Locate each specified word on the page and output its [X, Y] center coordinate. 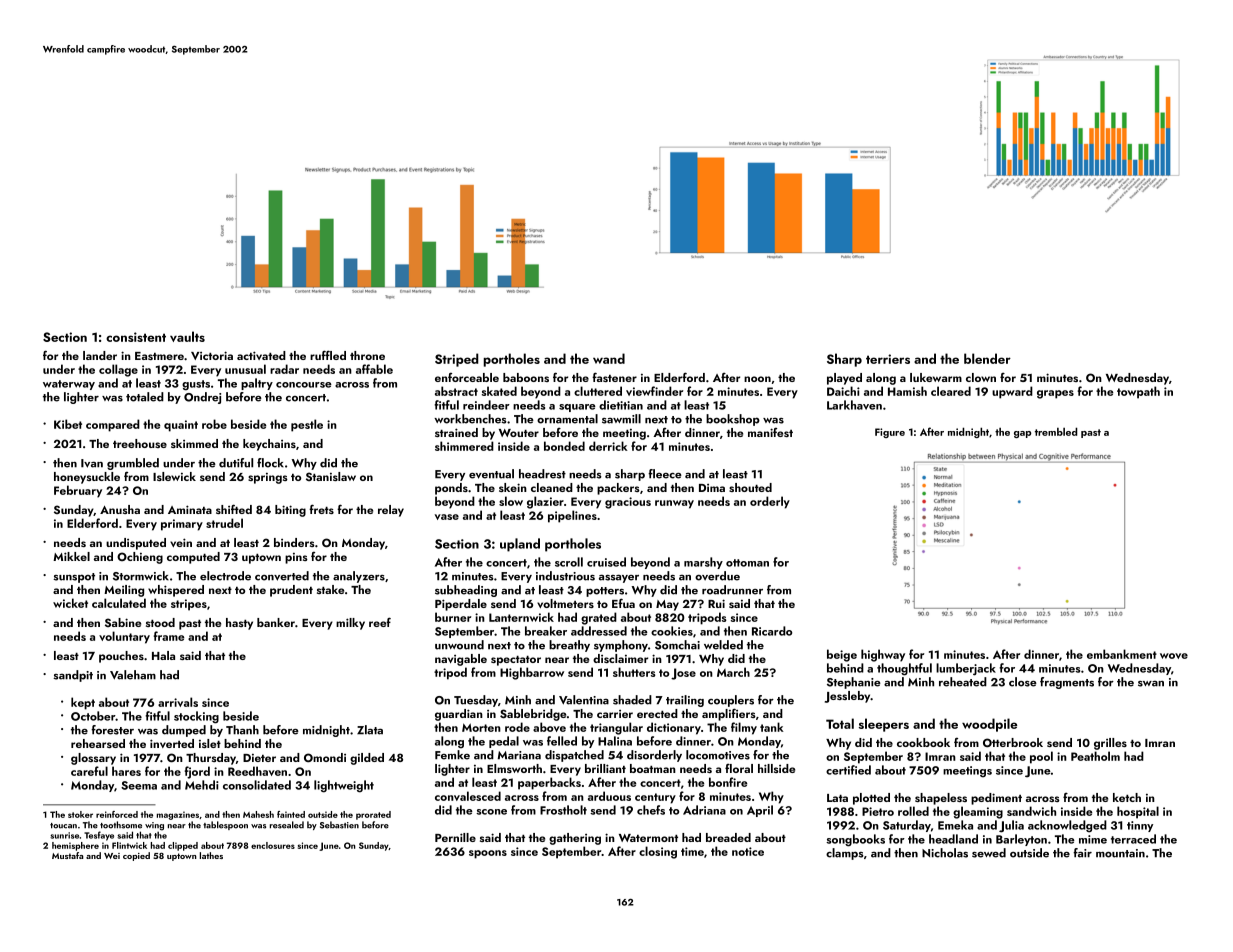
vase [447, 517]
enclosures [273, 845]
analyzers [359, 577]
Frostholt [563, 810]
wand [609, 358]
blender [987, 358]
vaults [187, 336]
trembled [1056, 431]
